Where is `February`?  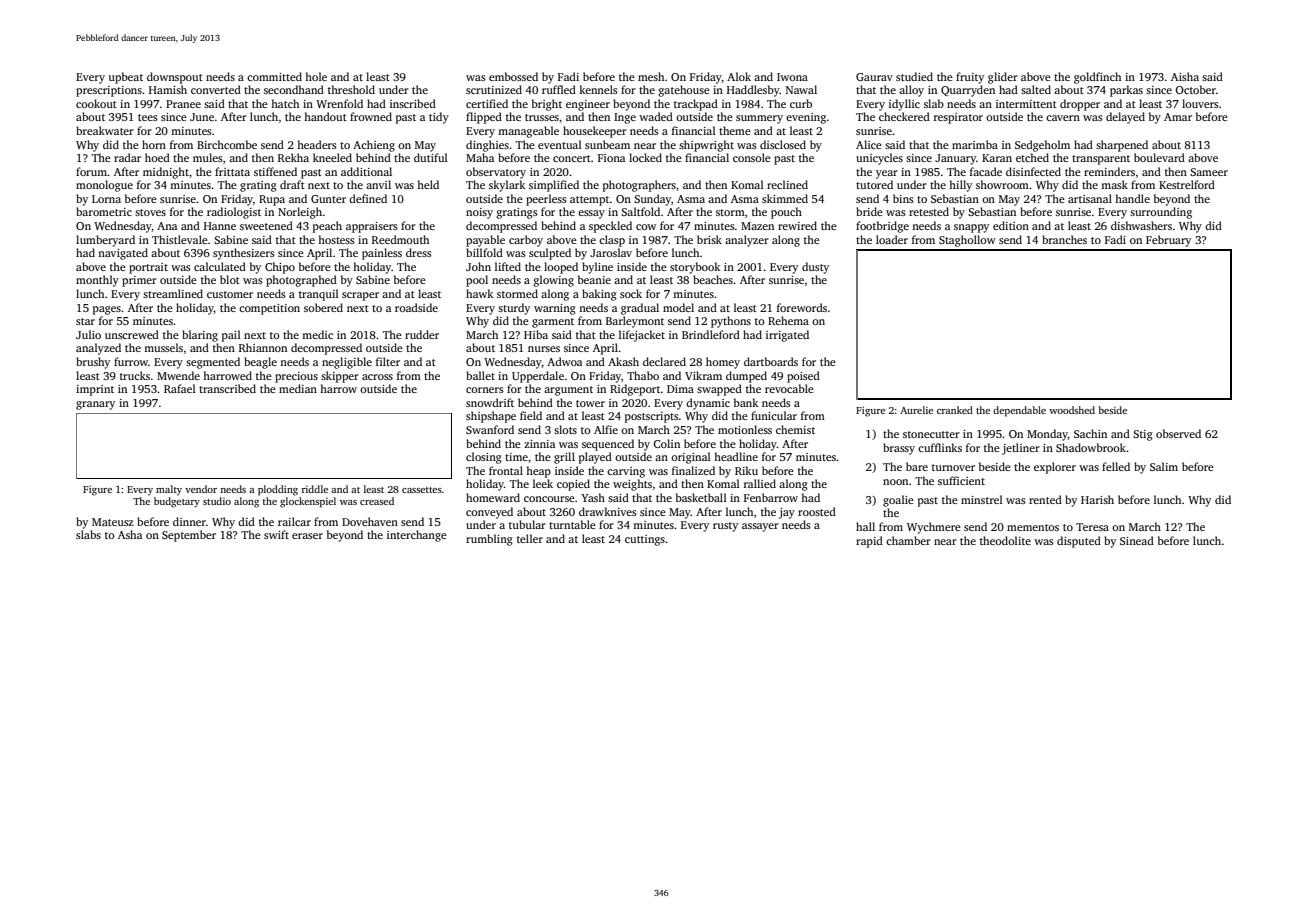 February is located at coordinates (1168, 241).
